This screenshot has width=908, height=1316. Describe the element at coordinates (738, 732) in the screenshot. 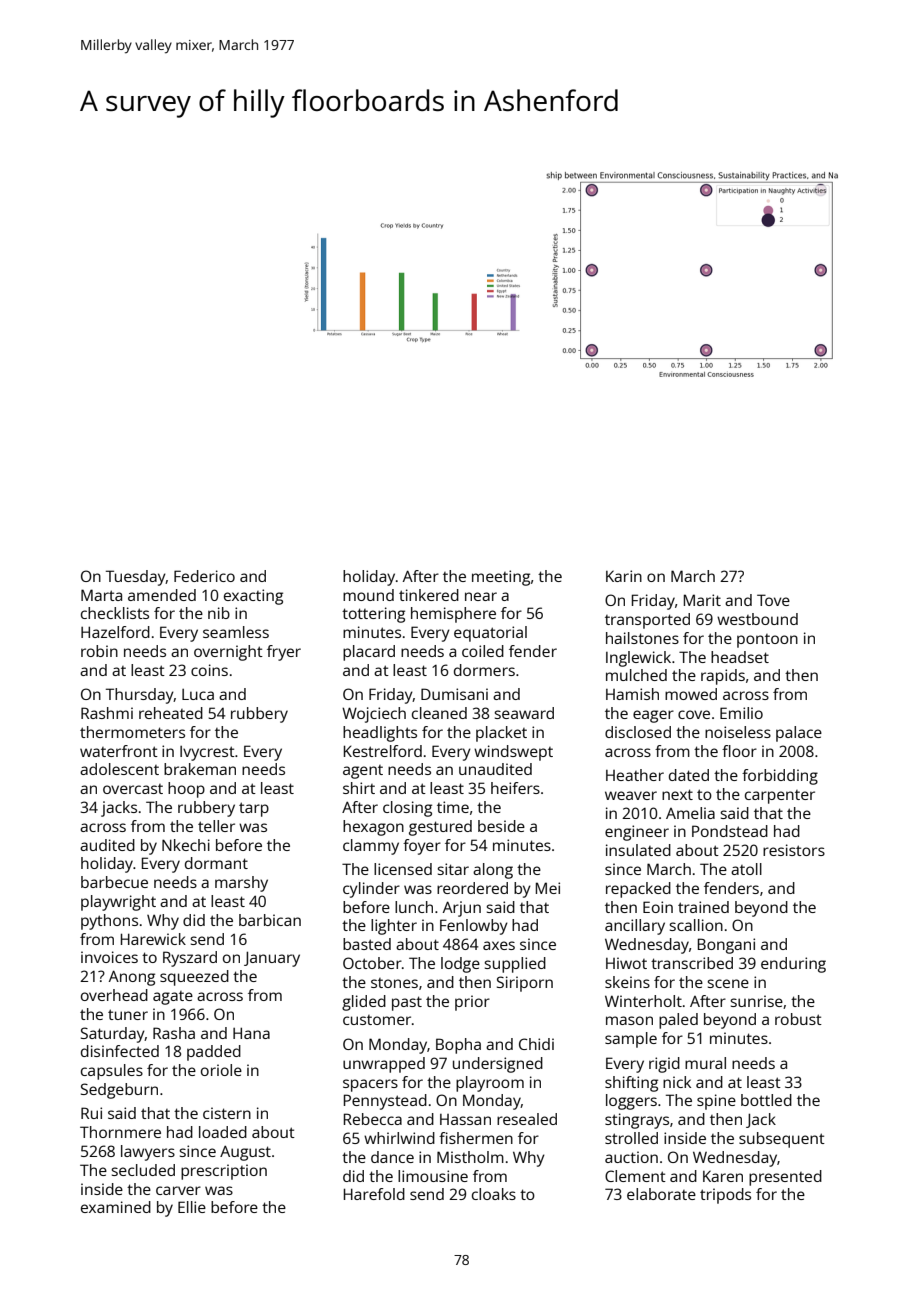

I see `noiseless` at that location.
